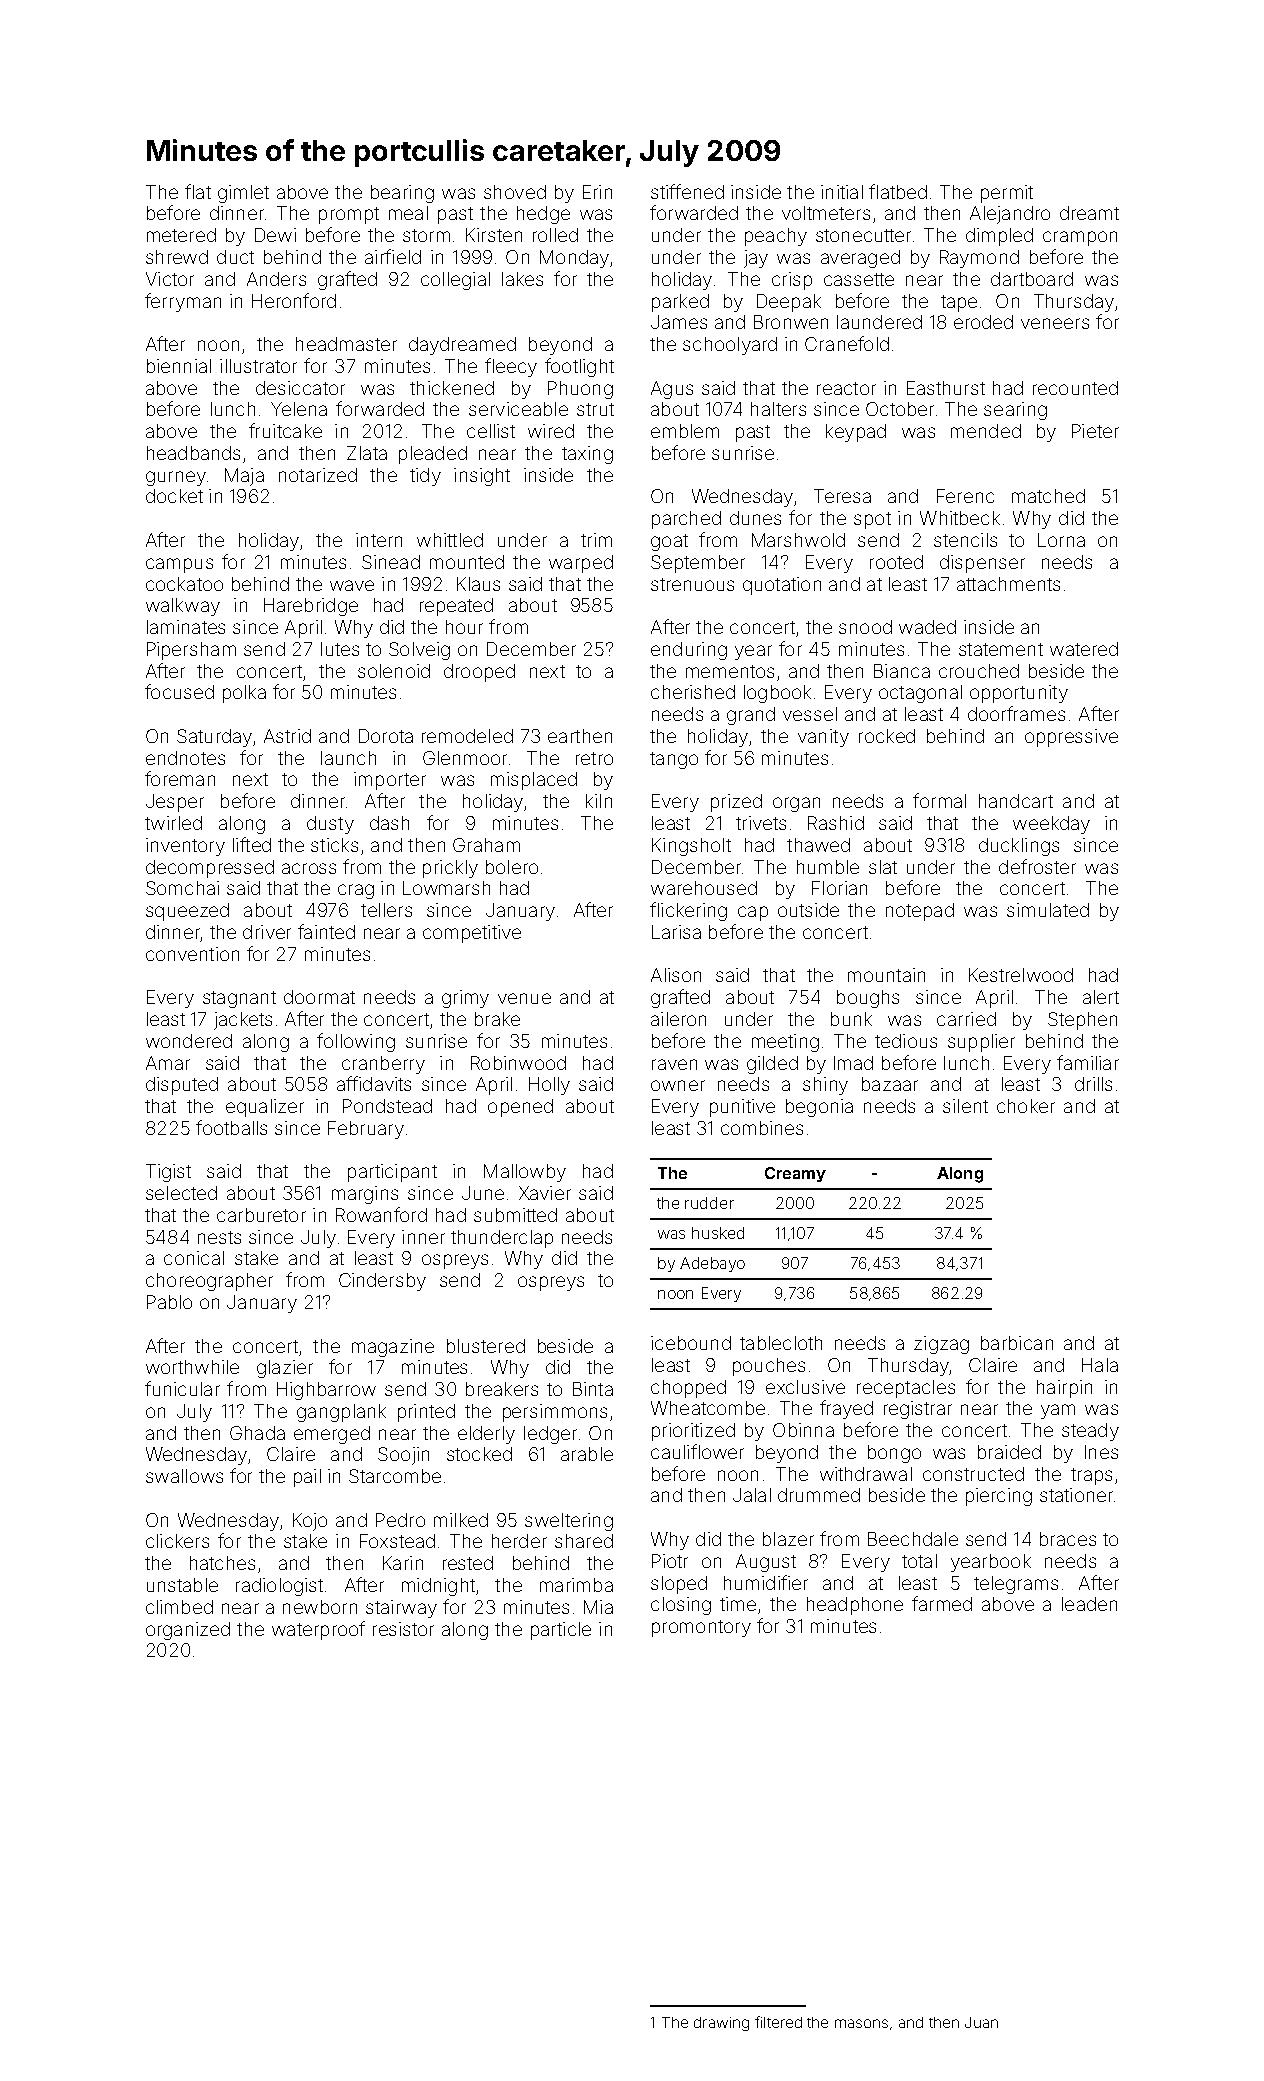 The width and height of the screenshot is (1264, 2081). I want to click on simulated, so click(1048, 910).
